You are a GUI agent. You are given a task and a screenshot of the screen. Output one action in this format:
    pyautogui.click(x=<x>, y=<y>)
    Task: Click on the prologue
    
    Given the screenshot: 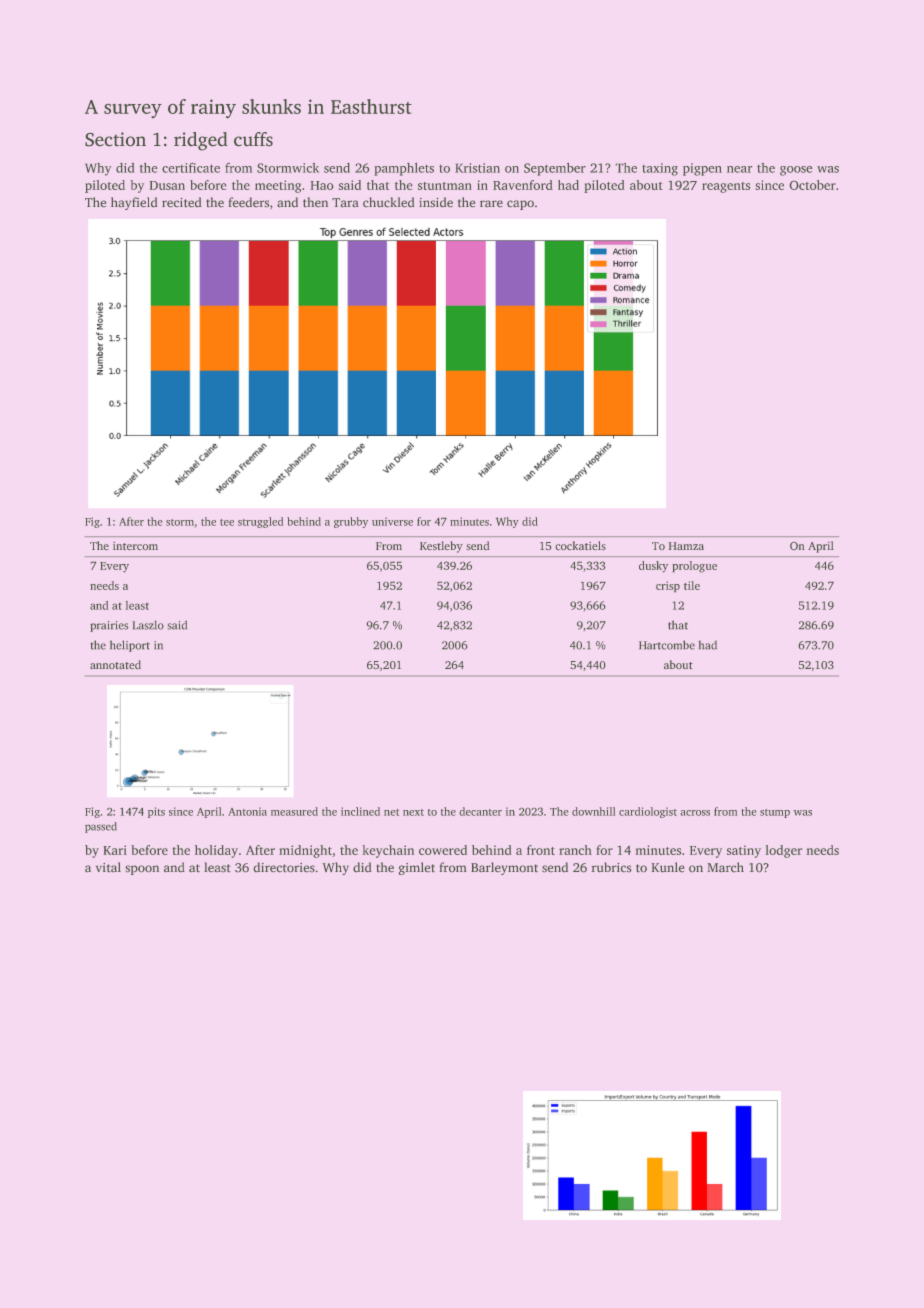 What is the action you would take?
    pyautogui.click(x=694, y=567)
